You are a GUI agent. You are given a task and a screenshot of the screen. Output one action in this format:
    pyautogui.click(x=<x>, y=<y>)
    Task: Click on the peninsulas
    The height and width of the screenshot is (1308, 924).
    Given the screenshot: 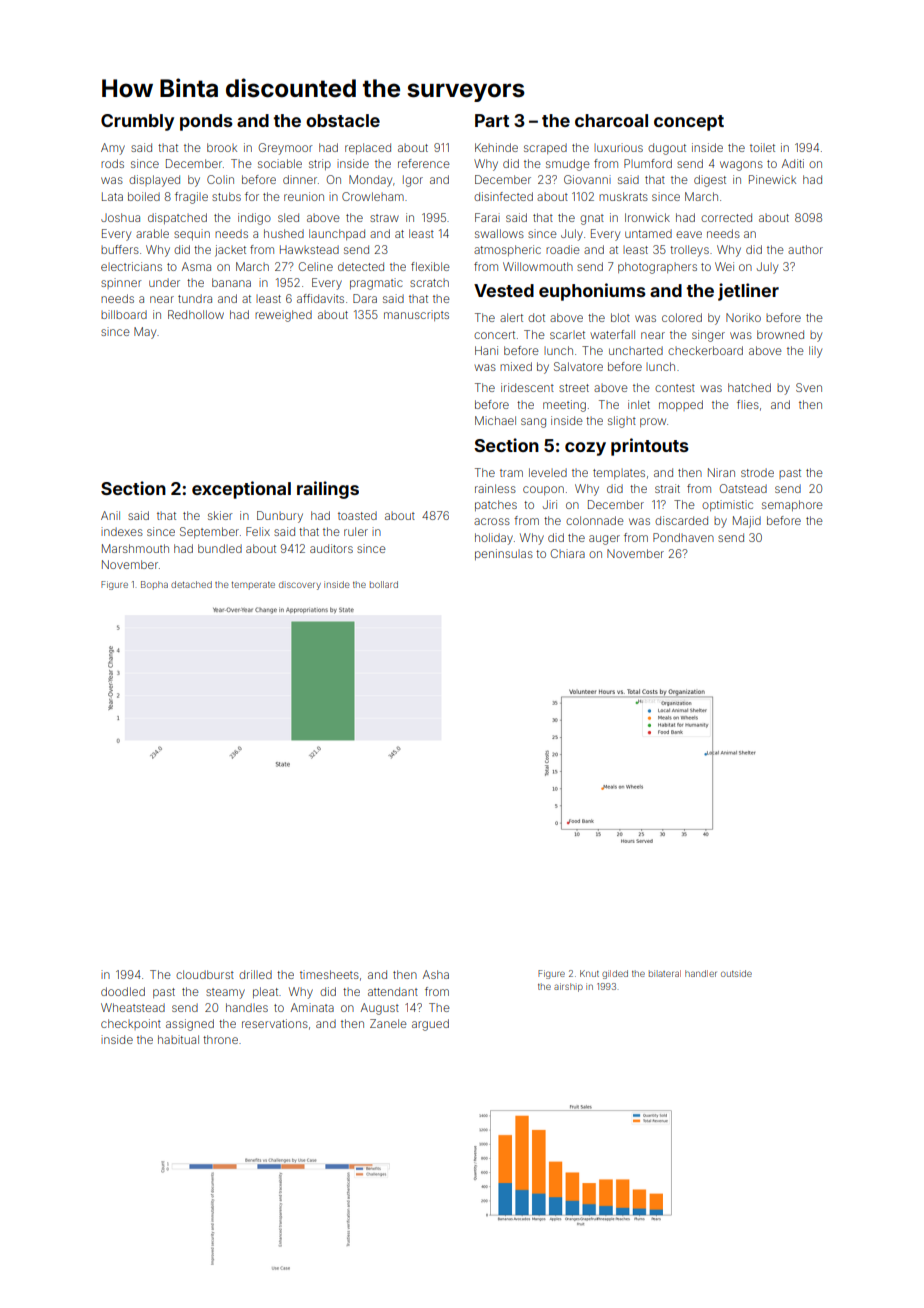 What is the action you would take?
    pyautogui.click(x=504, y=554)
